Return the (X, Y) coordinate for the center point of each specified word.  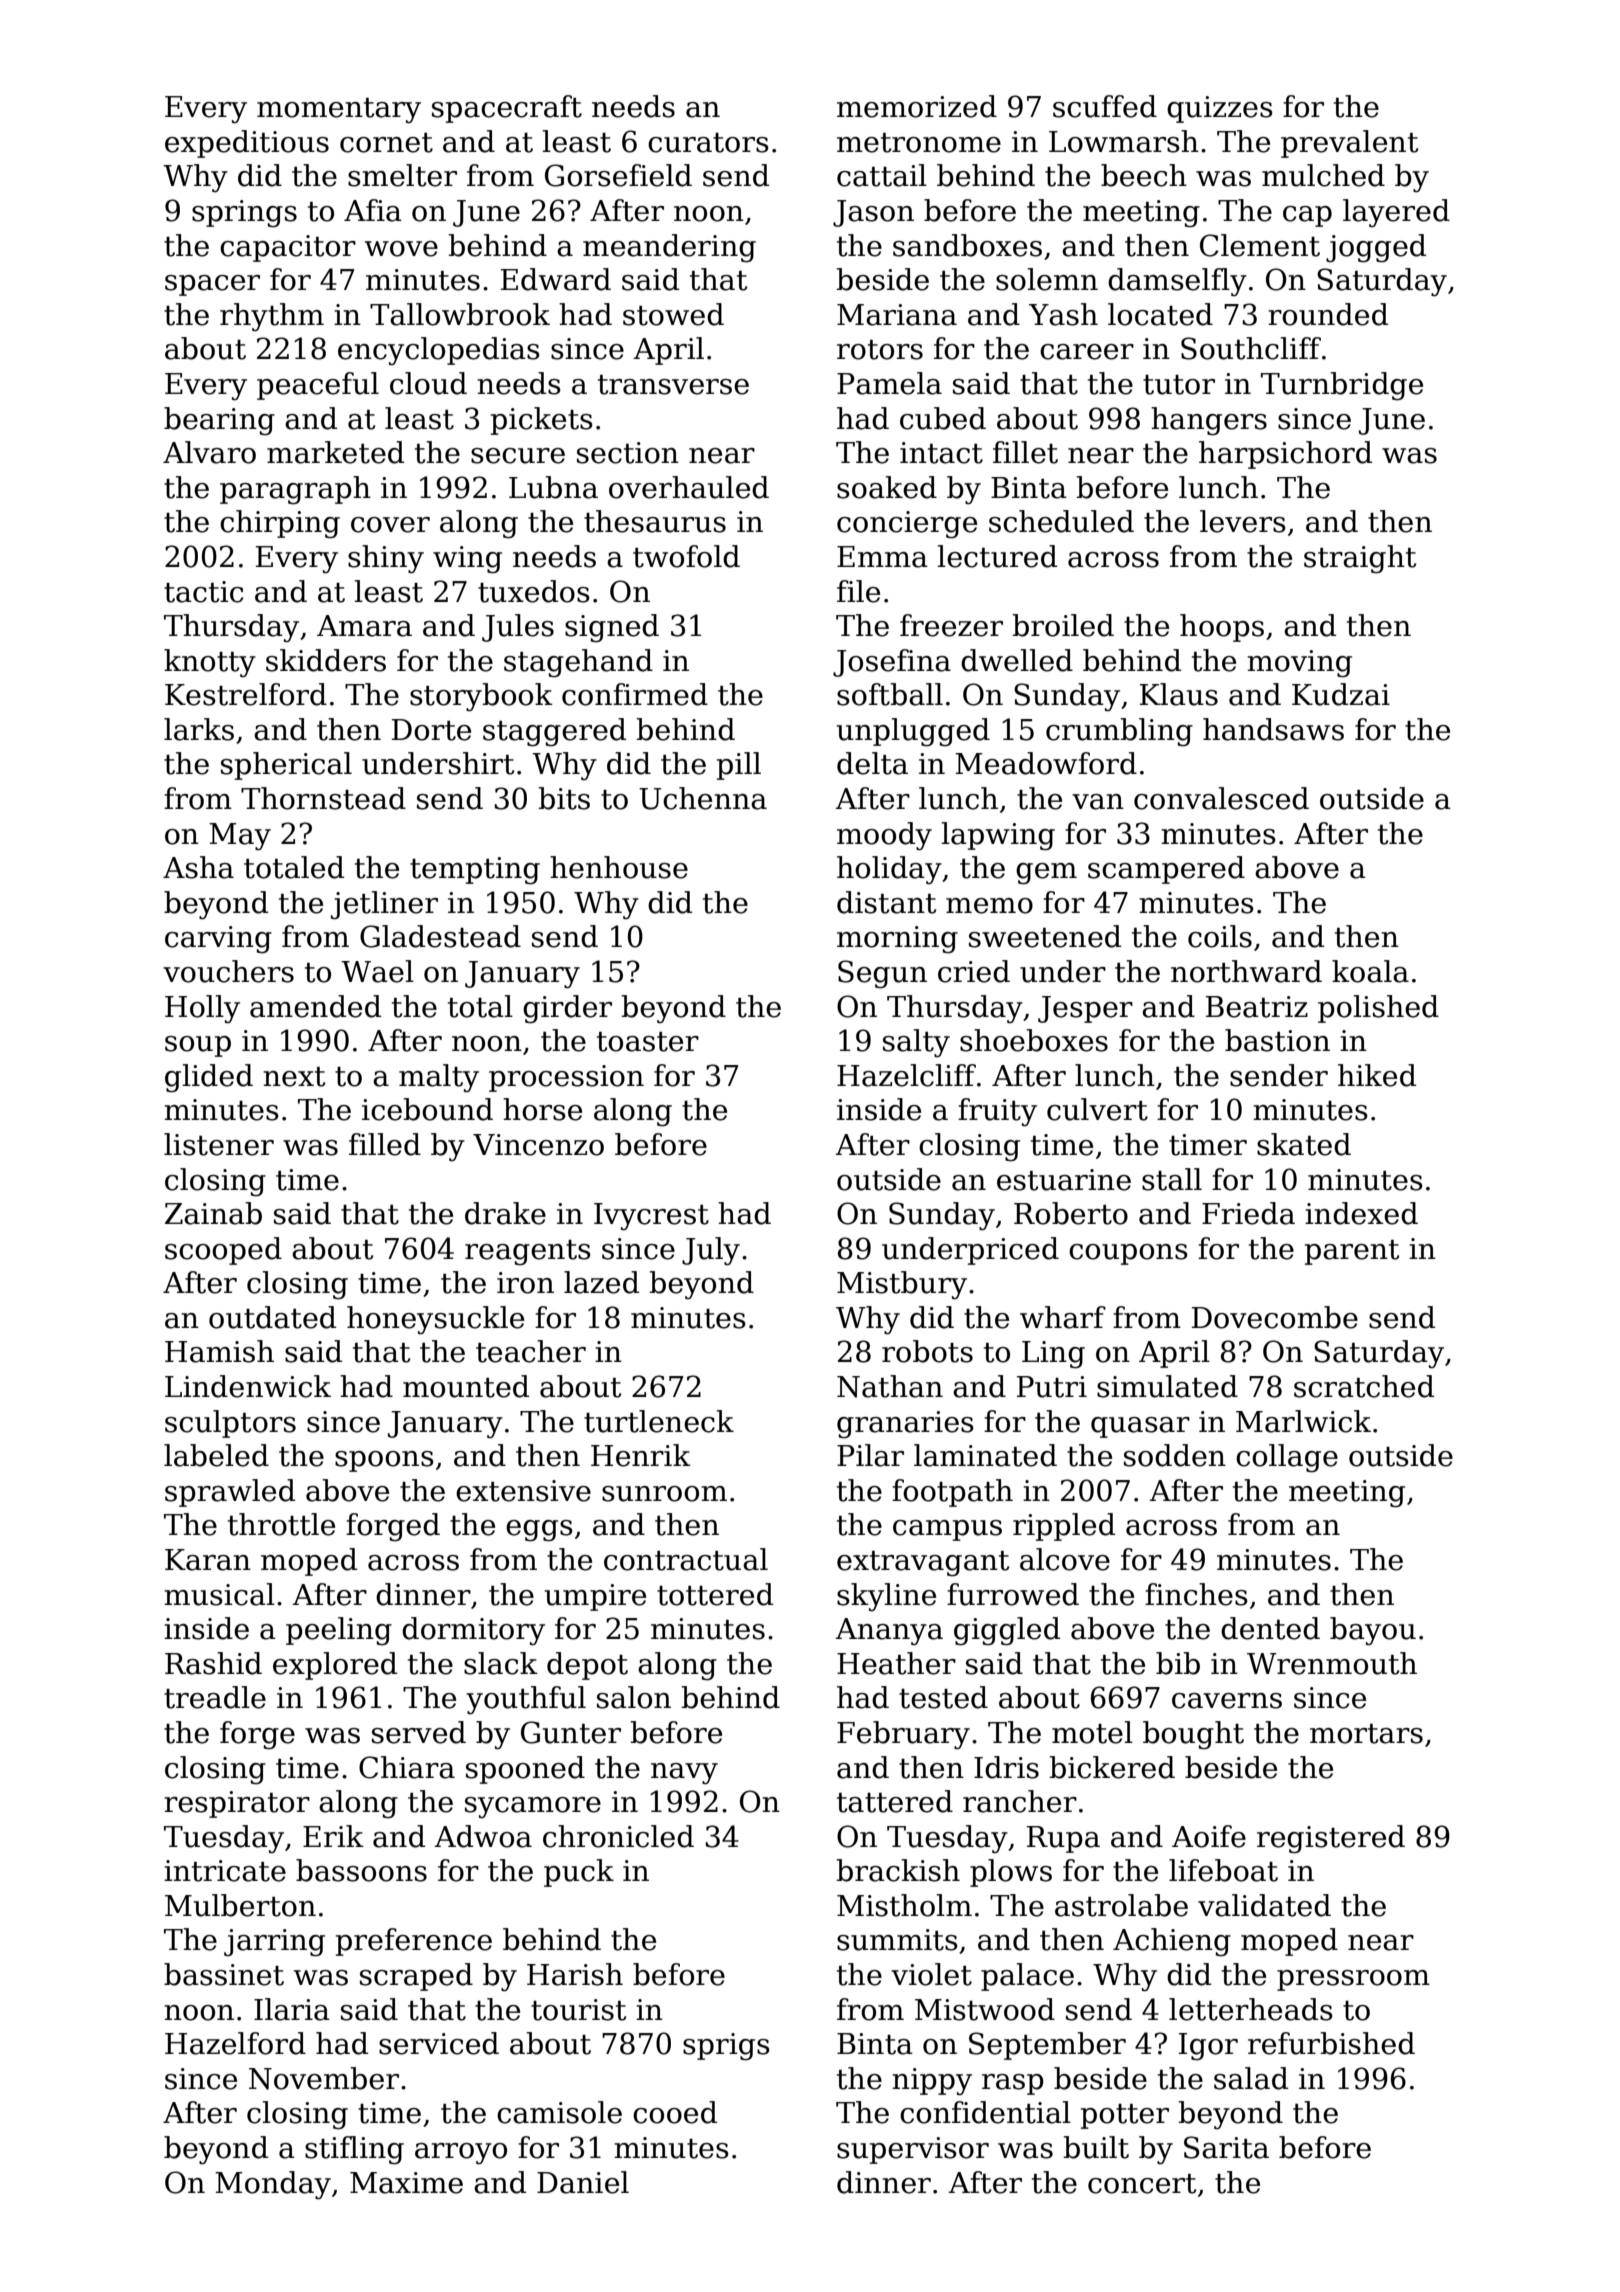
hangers (1209, 421)
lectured (997, 556)
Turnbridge (1342, 386)
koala (1370, 971)
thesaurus (655, 521)
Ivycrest (651, 1217)
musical (219, 1594)
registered (1331, 1839)
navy (684, 1774)
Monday (273, 2185)
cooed (675, 2112)
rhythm (272, 317)
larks (199, 729)
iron (525, 1283)
